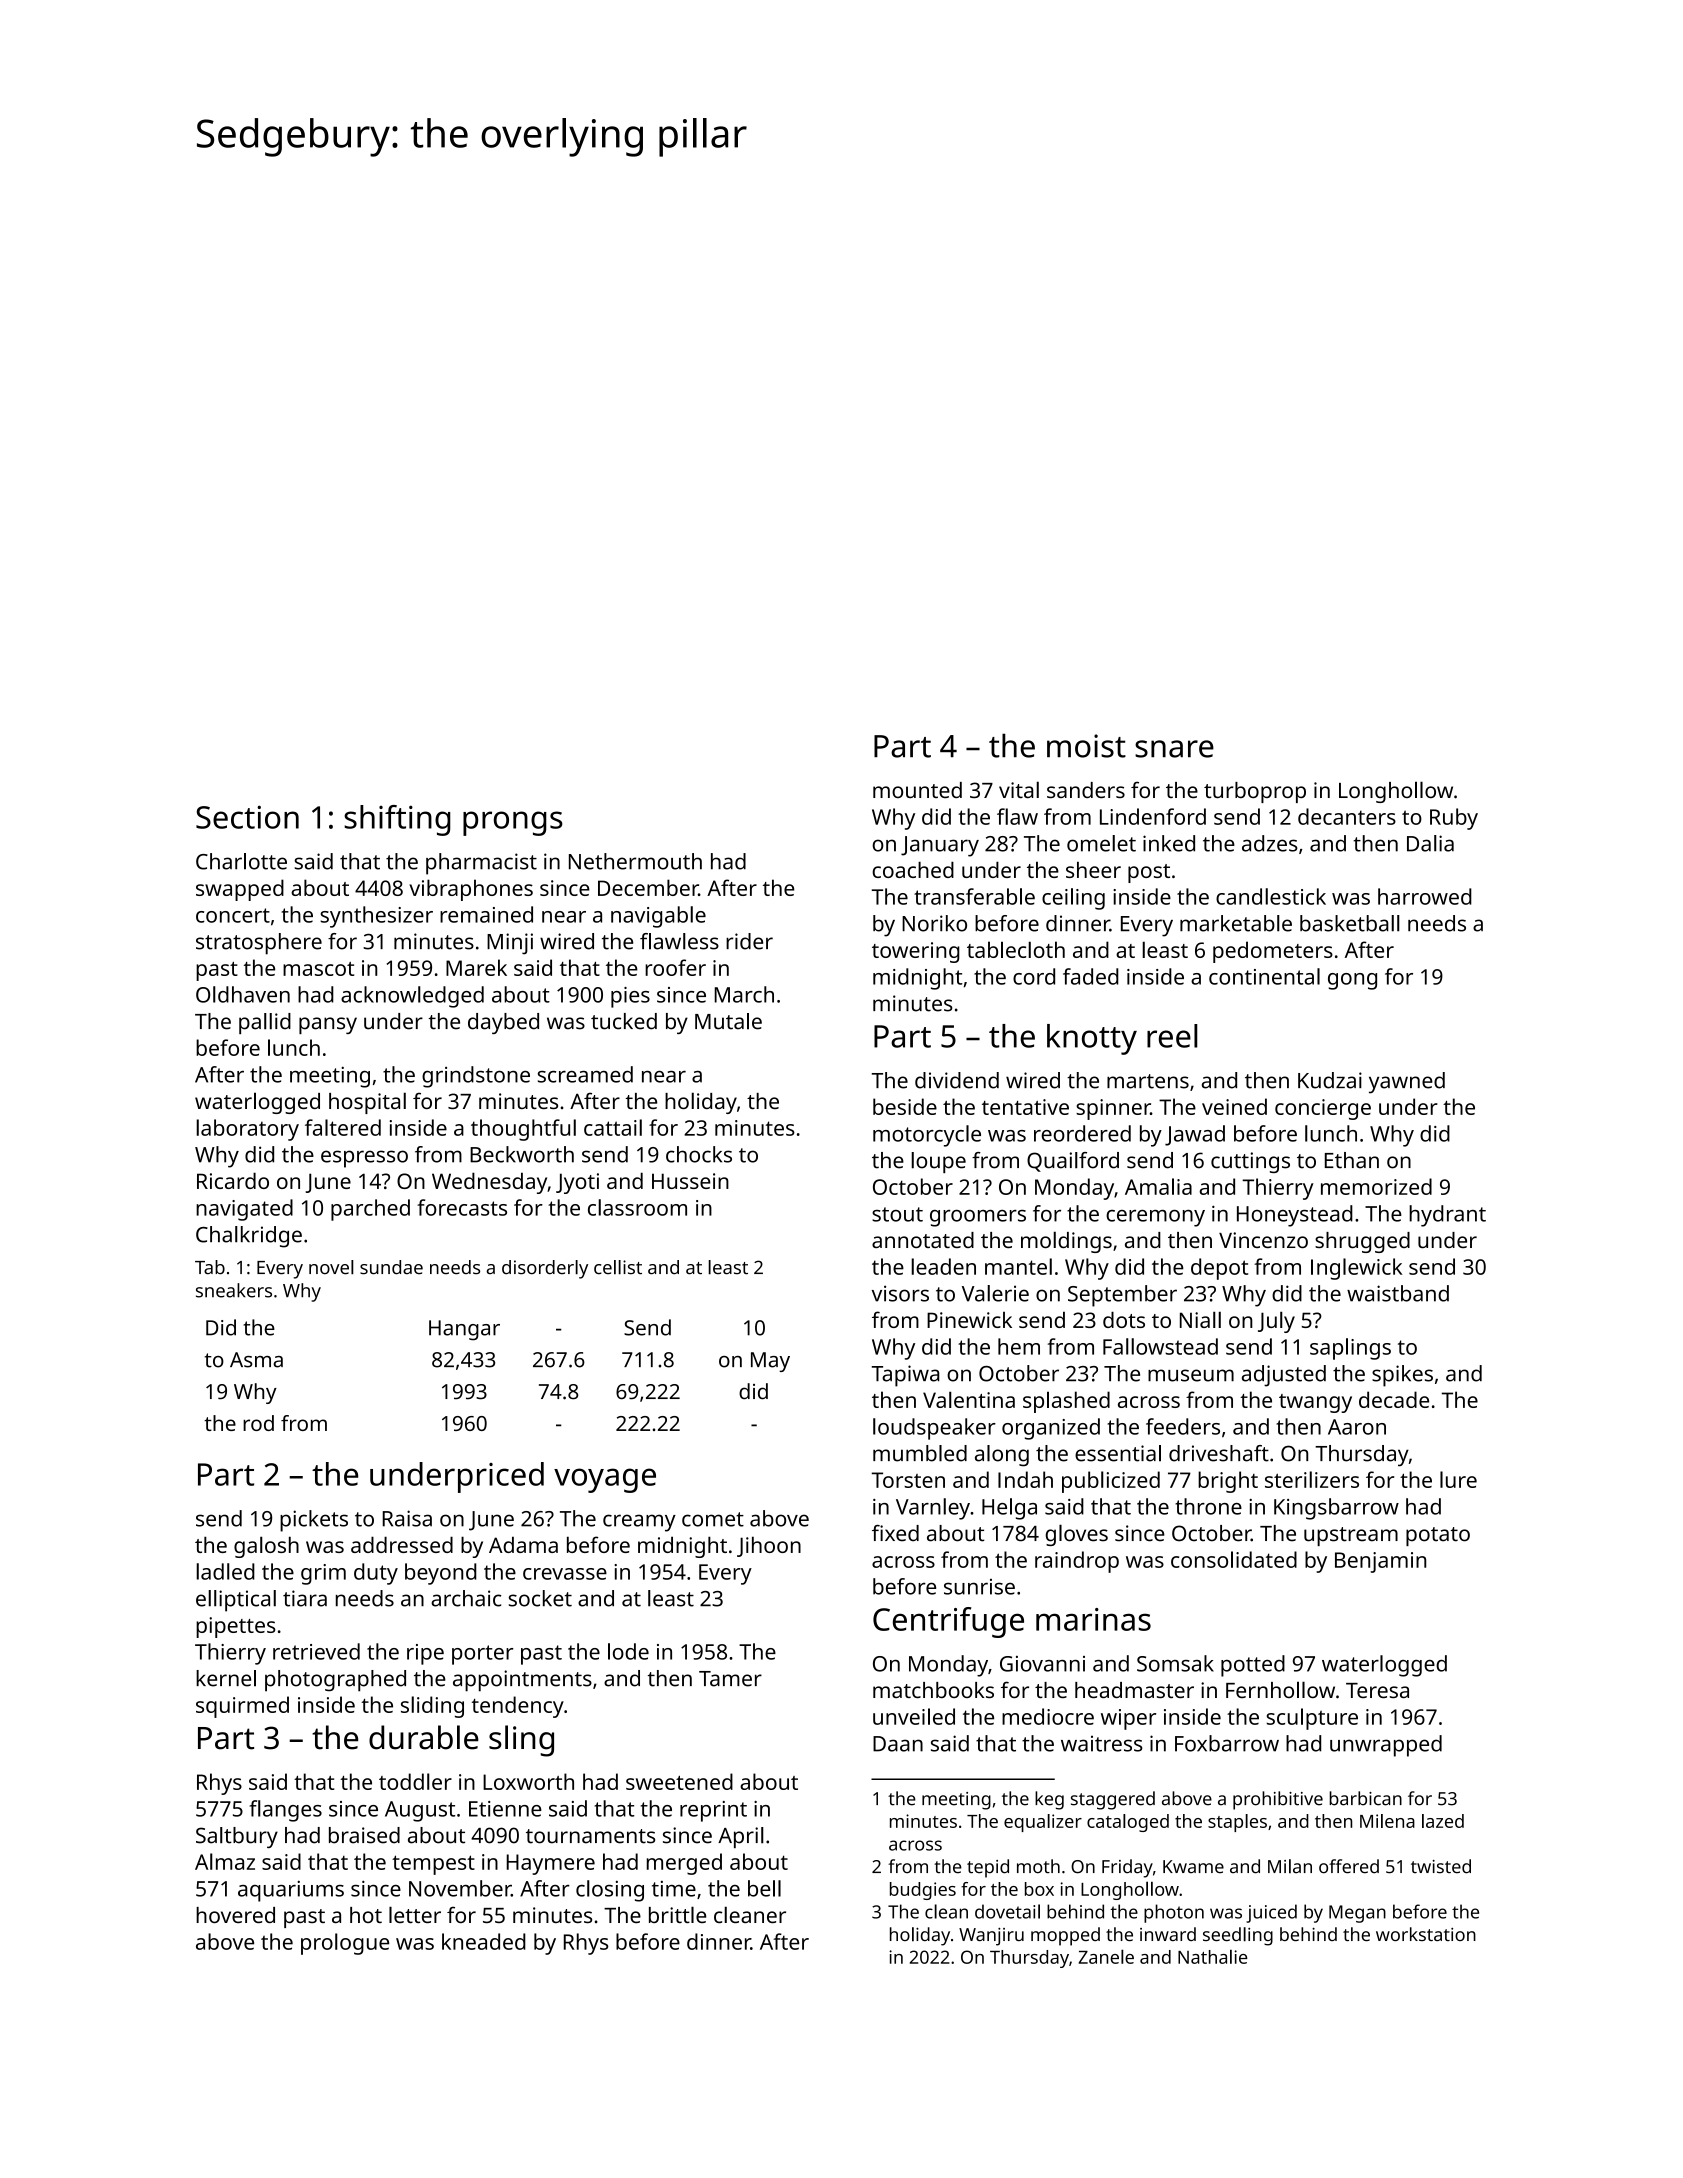 This page has height=2178, width=1683. What do you see at coordinates (1174, 1913) in the page?
I see `photon` at bounding box center [1174, 1913].
